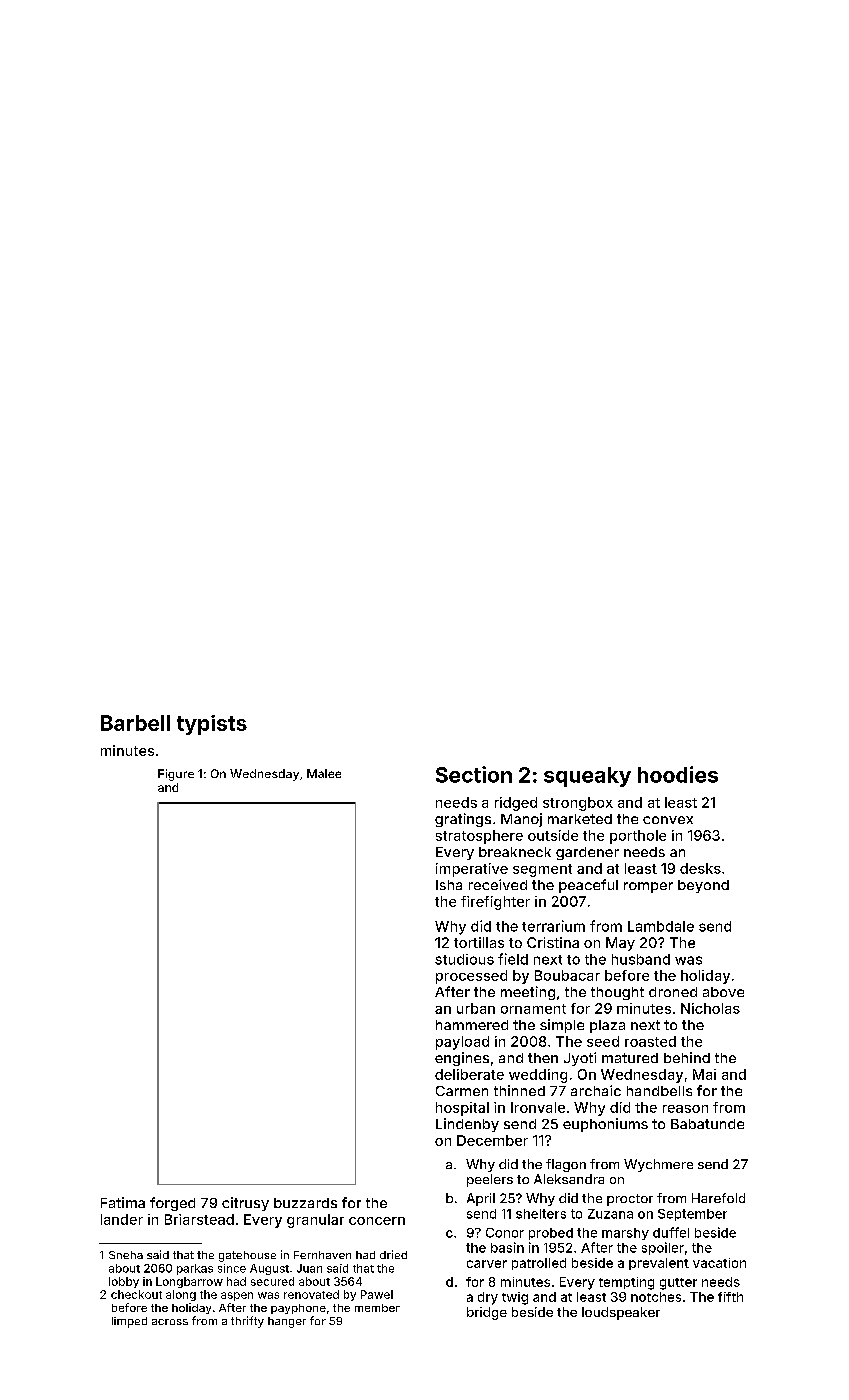  I want to click on desks, so click(700, 868).
